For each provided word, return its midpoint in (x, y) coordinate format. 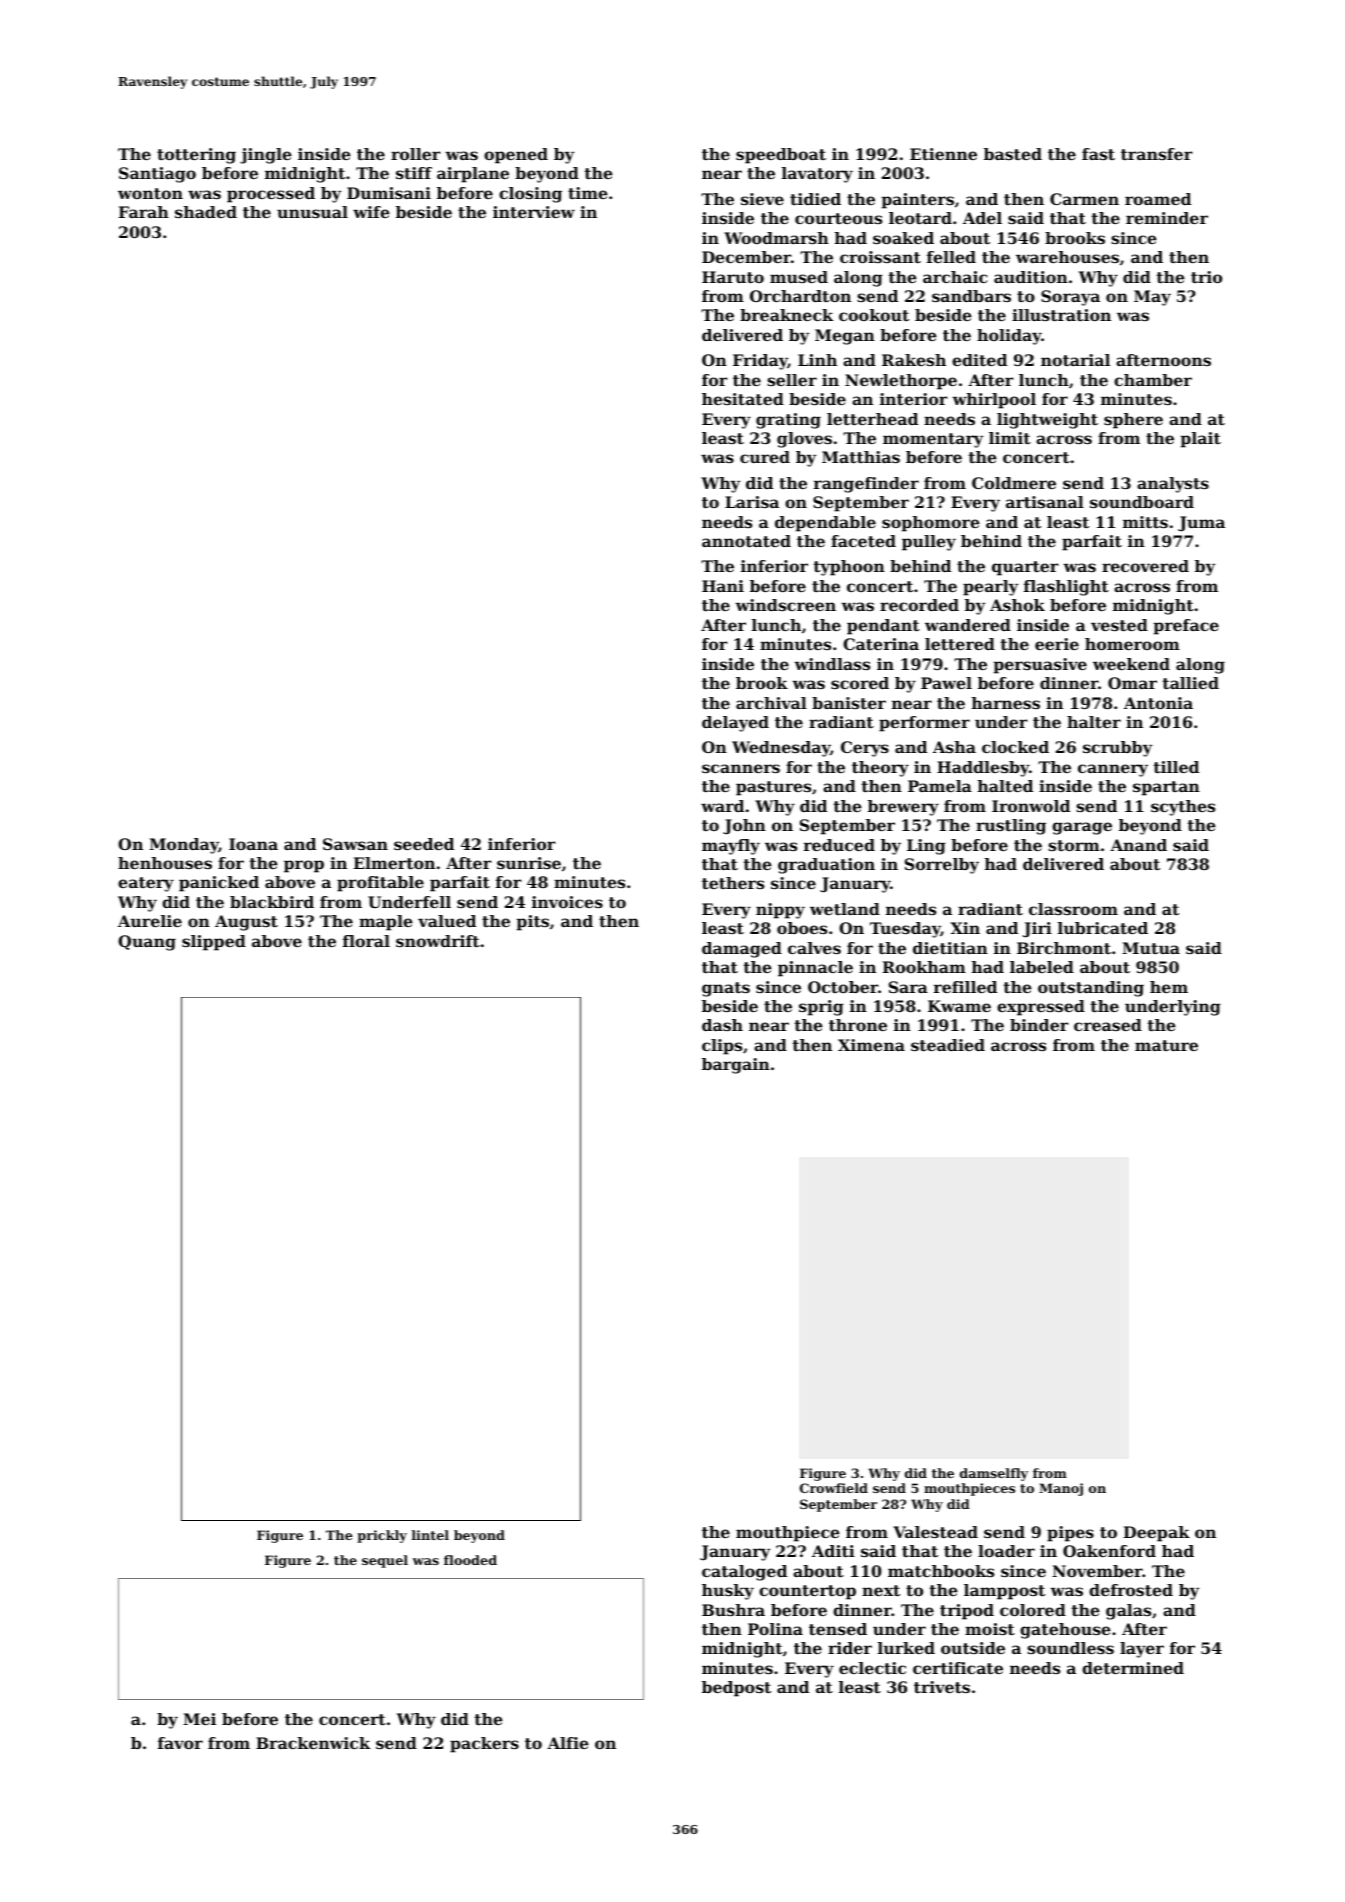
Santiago (157, 175)
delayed (735, 724)
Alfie (568, 1743)
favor (180, 1743)
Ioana (253, 844)
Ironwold (1031, 806)
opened (516, 156)
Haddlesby (983, 769)
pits (532, 923)
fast (1098, 154)
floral (366, 941)
